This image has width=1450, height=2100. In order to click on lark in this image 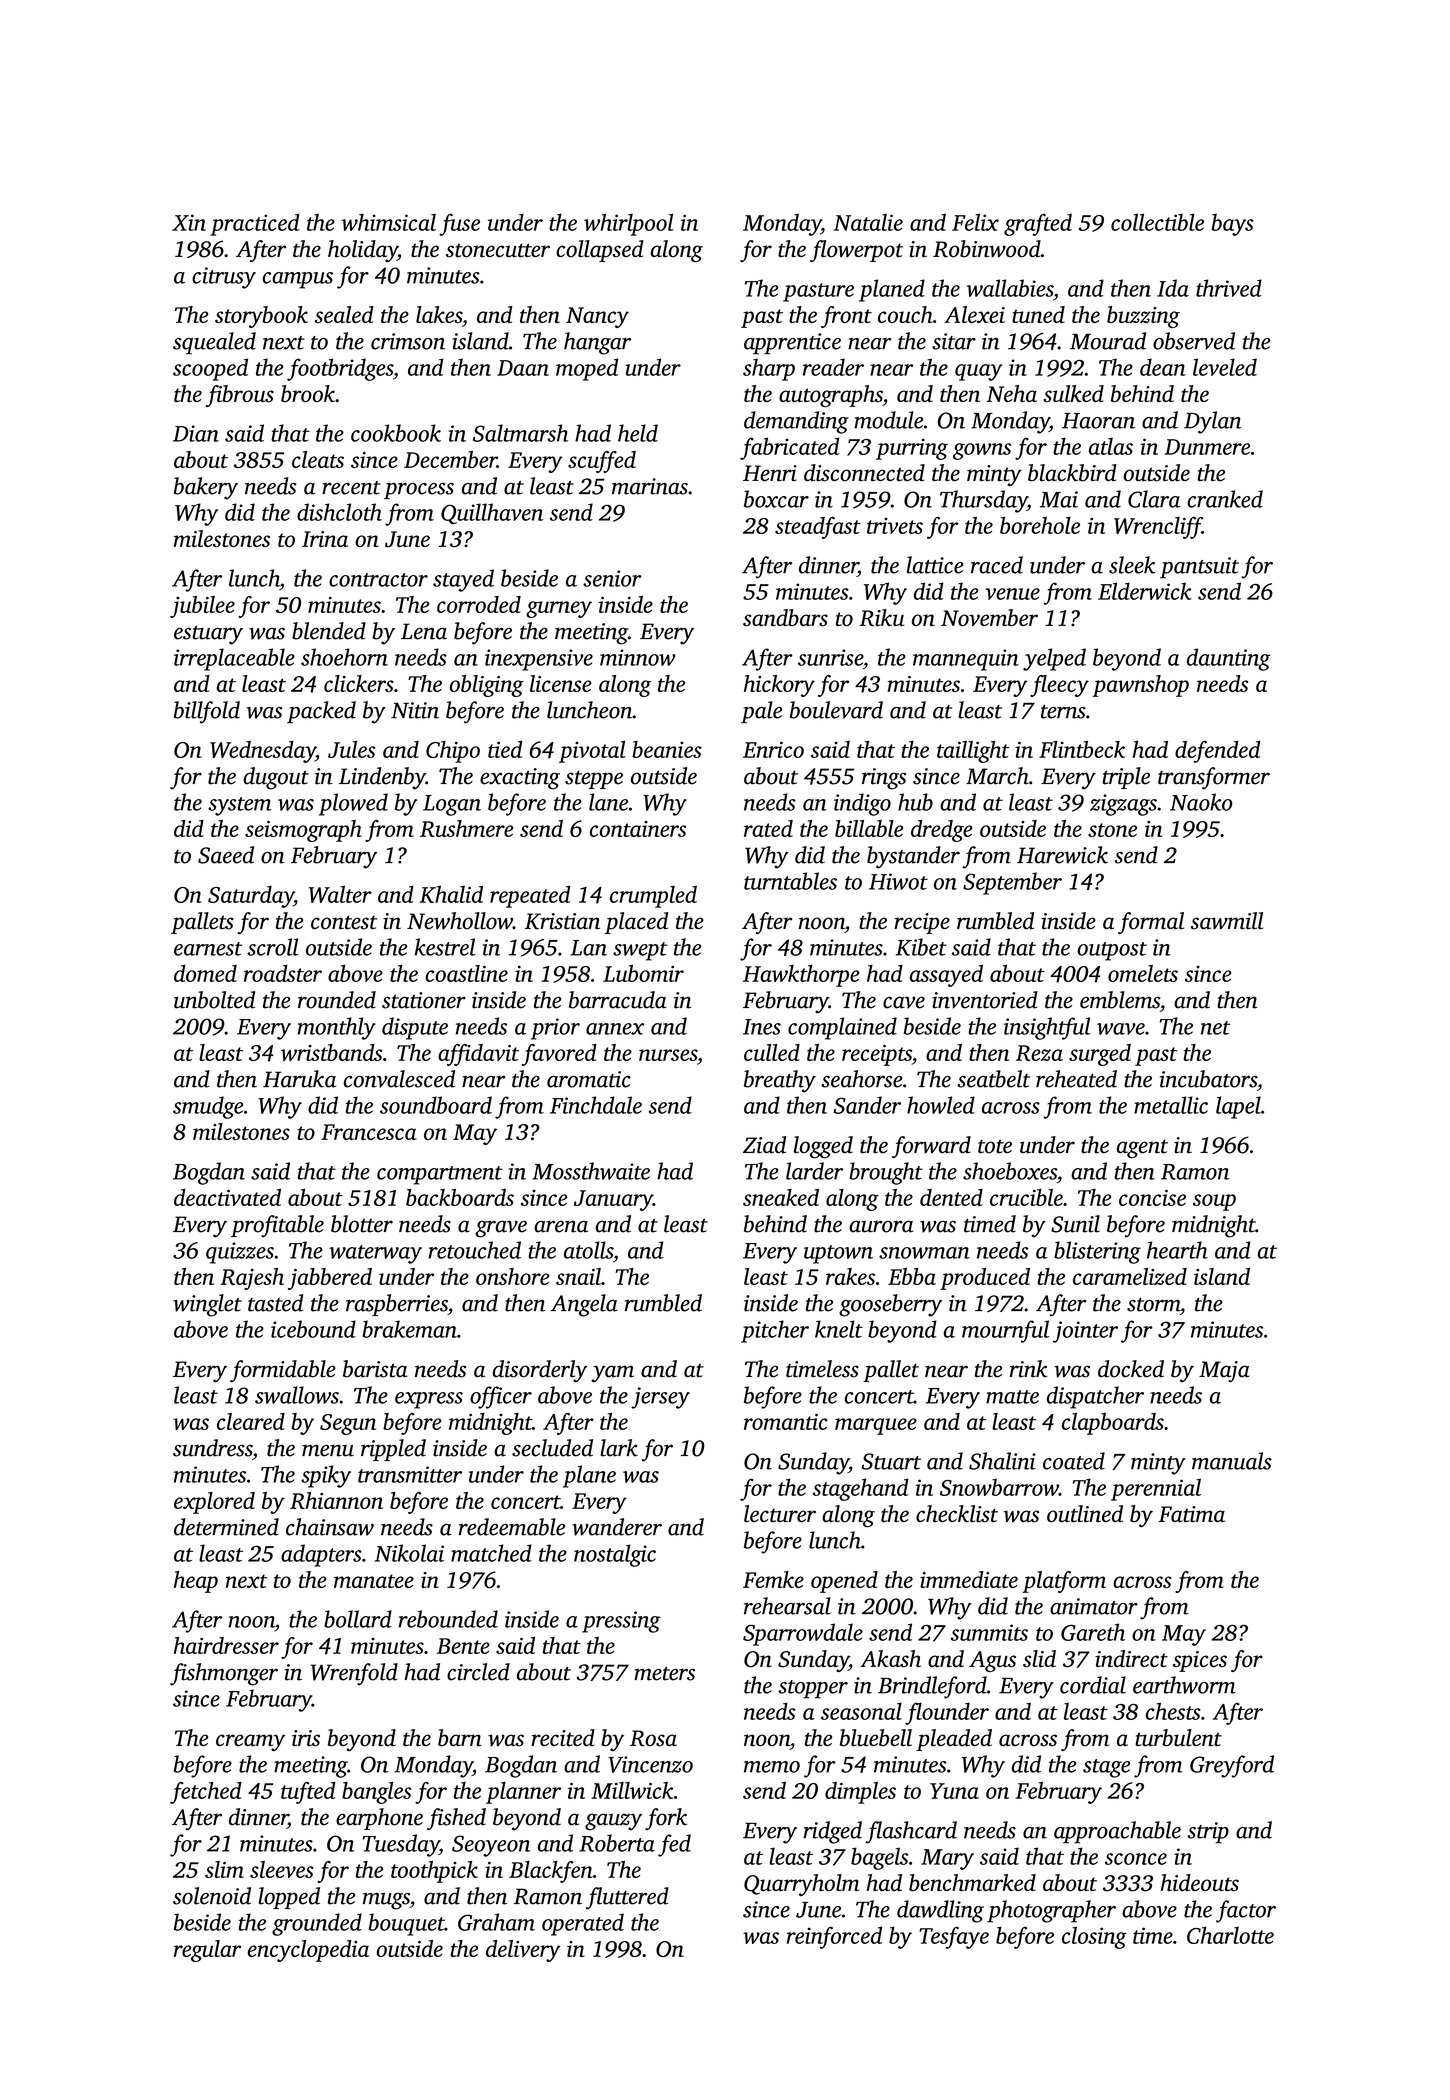, I will do `click(619, 1448)`.
